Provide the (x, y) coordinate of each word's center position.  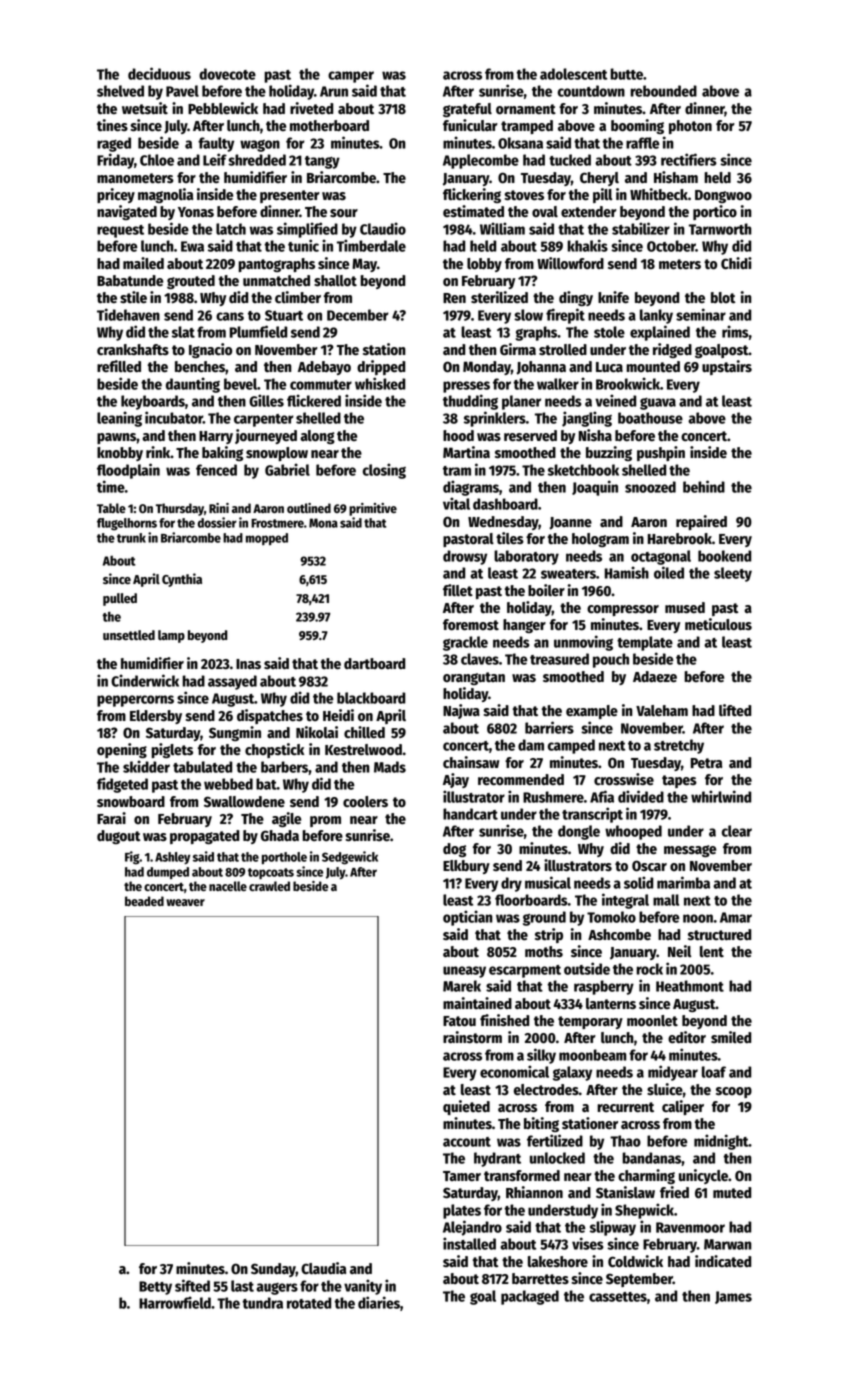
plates (462, 1211)
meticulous (718, 624)
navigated (127, 212)
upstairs (727, 367)
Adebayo (324, 368)
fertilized (555, 1140)
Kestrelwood (363, 750)
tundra (262, 1303)
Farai (111, 818)
